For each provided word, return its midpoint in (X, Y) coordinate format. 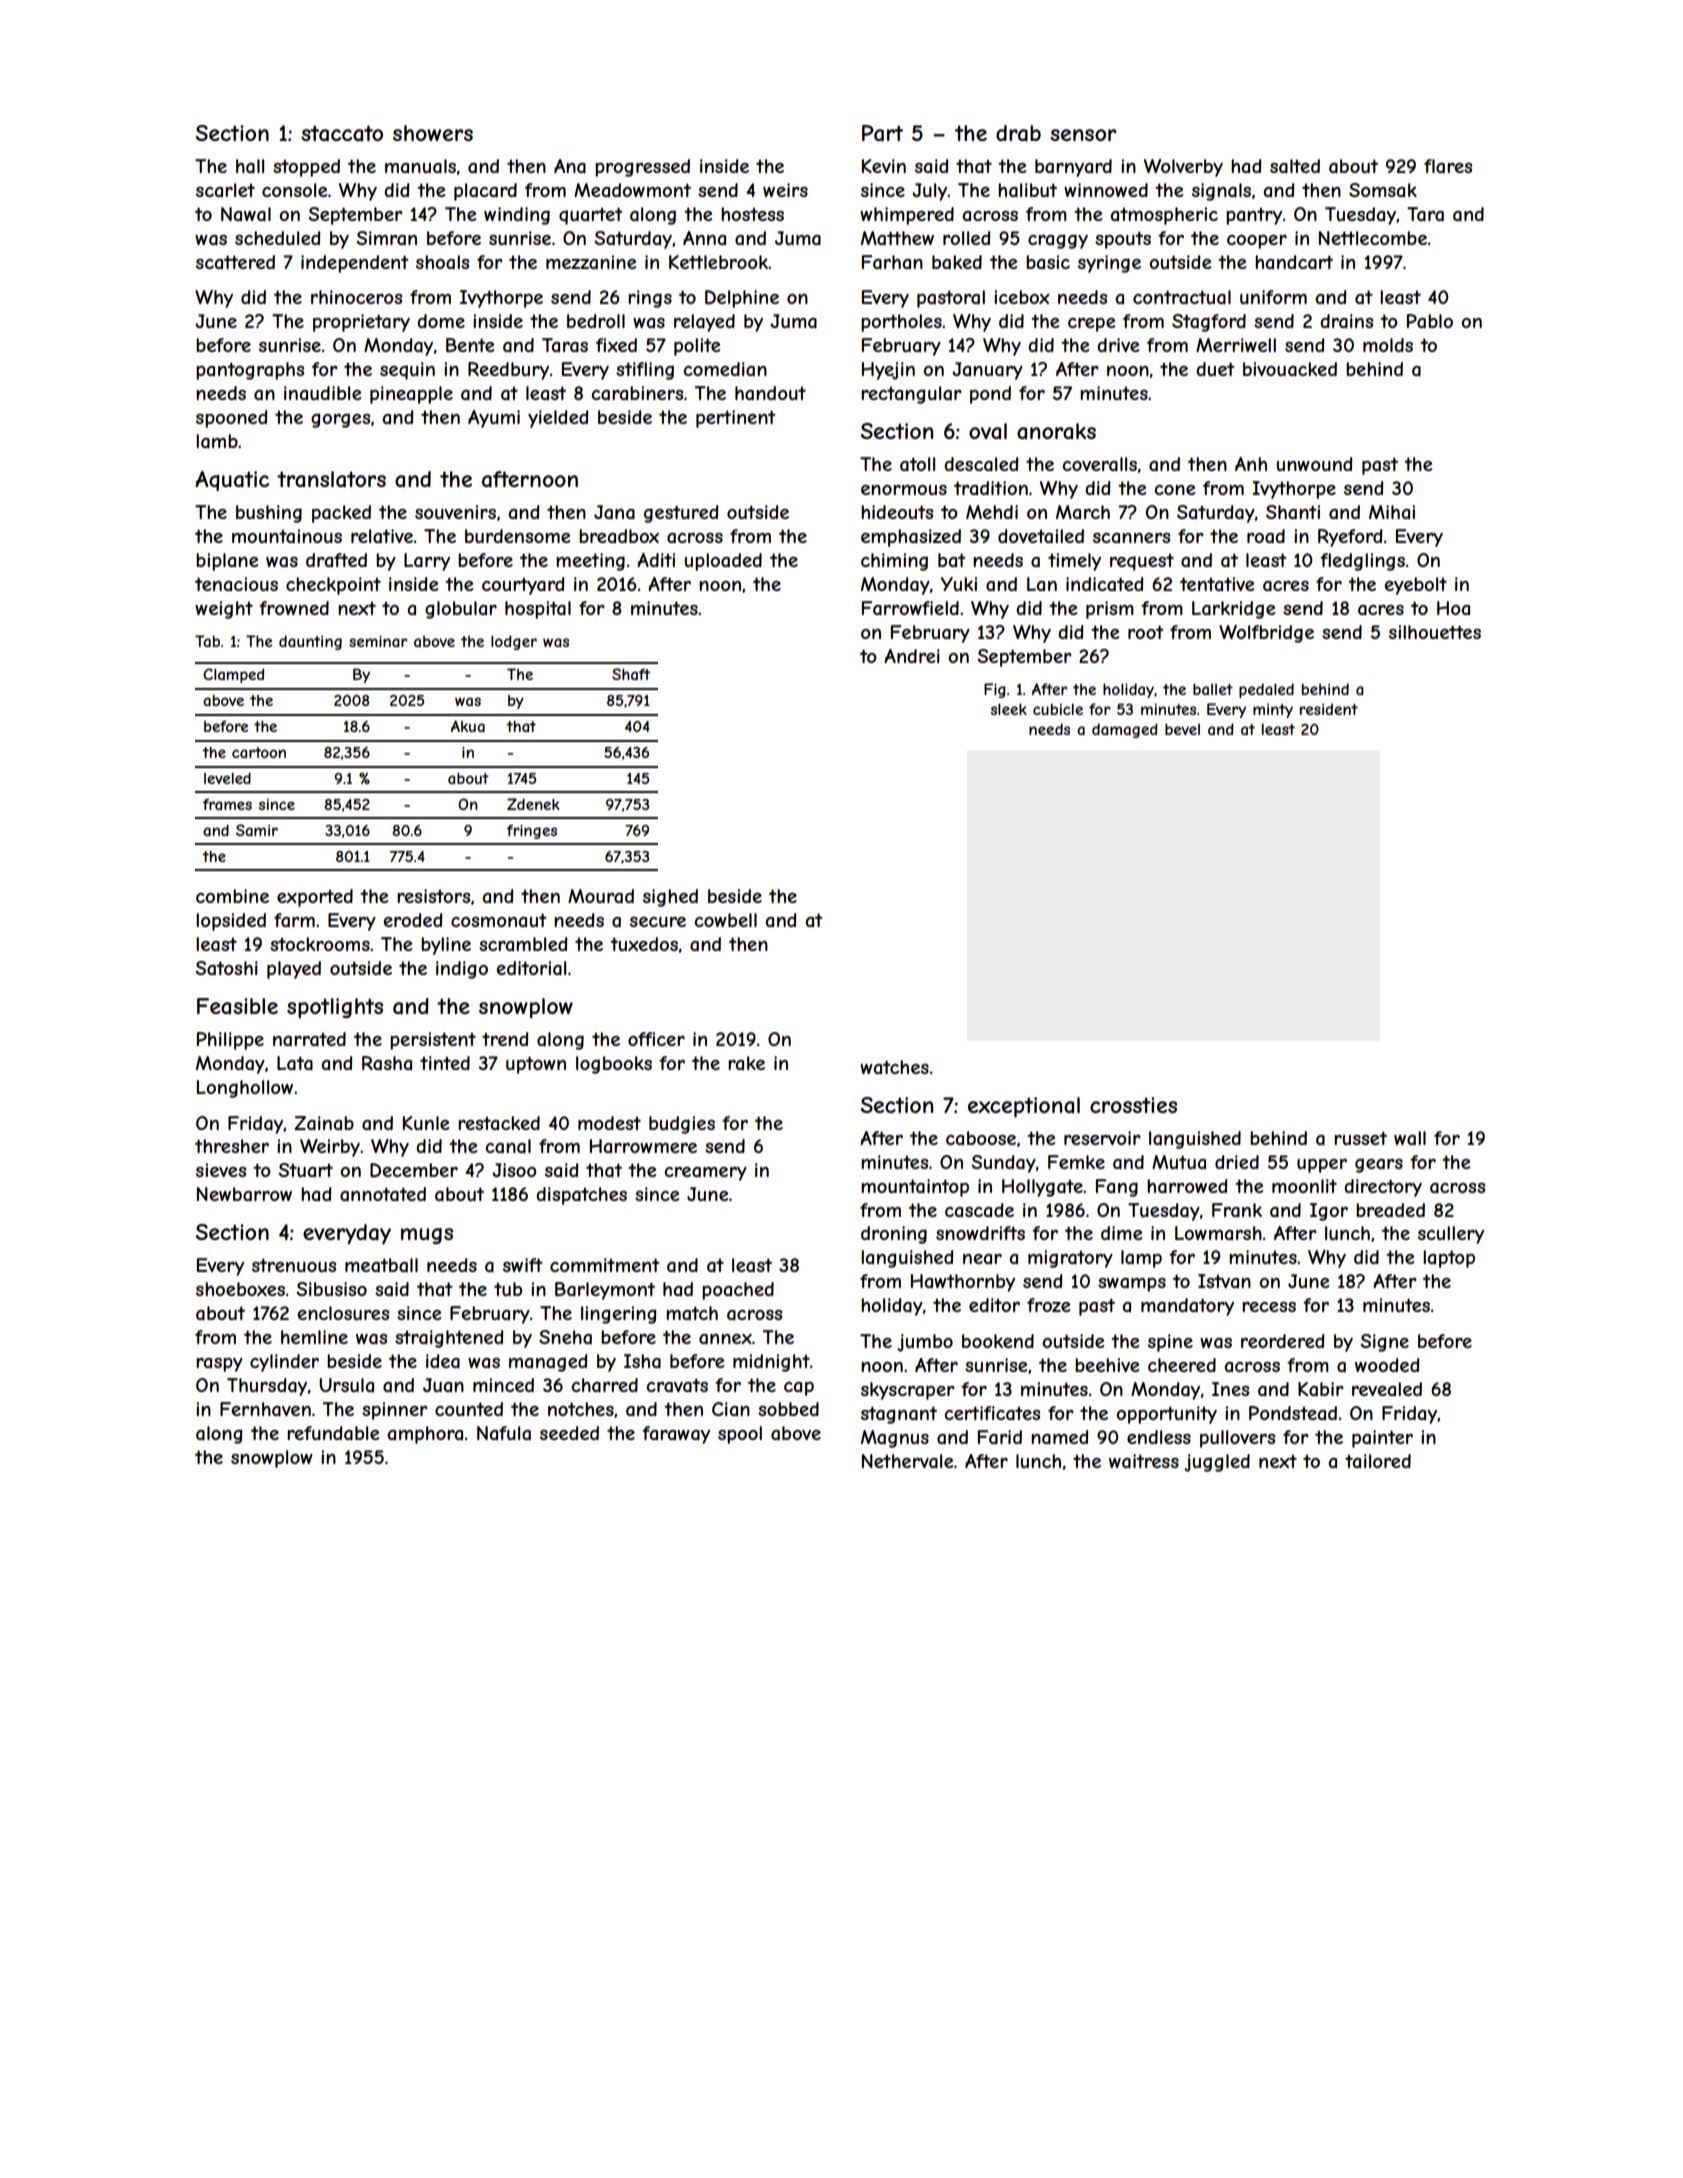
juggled (1217, 1463)
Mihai (1392, 512)
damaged (1125, 730)
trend (505, 1039)
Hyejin (888, 371)
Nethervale (907, 1461)
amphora (425, 1435)
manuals (420, 166)
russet (1360, 1138)
